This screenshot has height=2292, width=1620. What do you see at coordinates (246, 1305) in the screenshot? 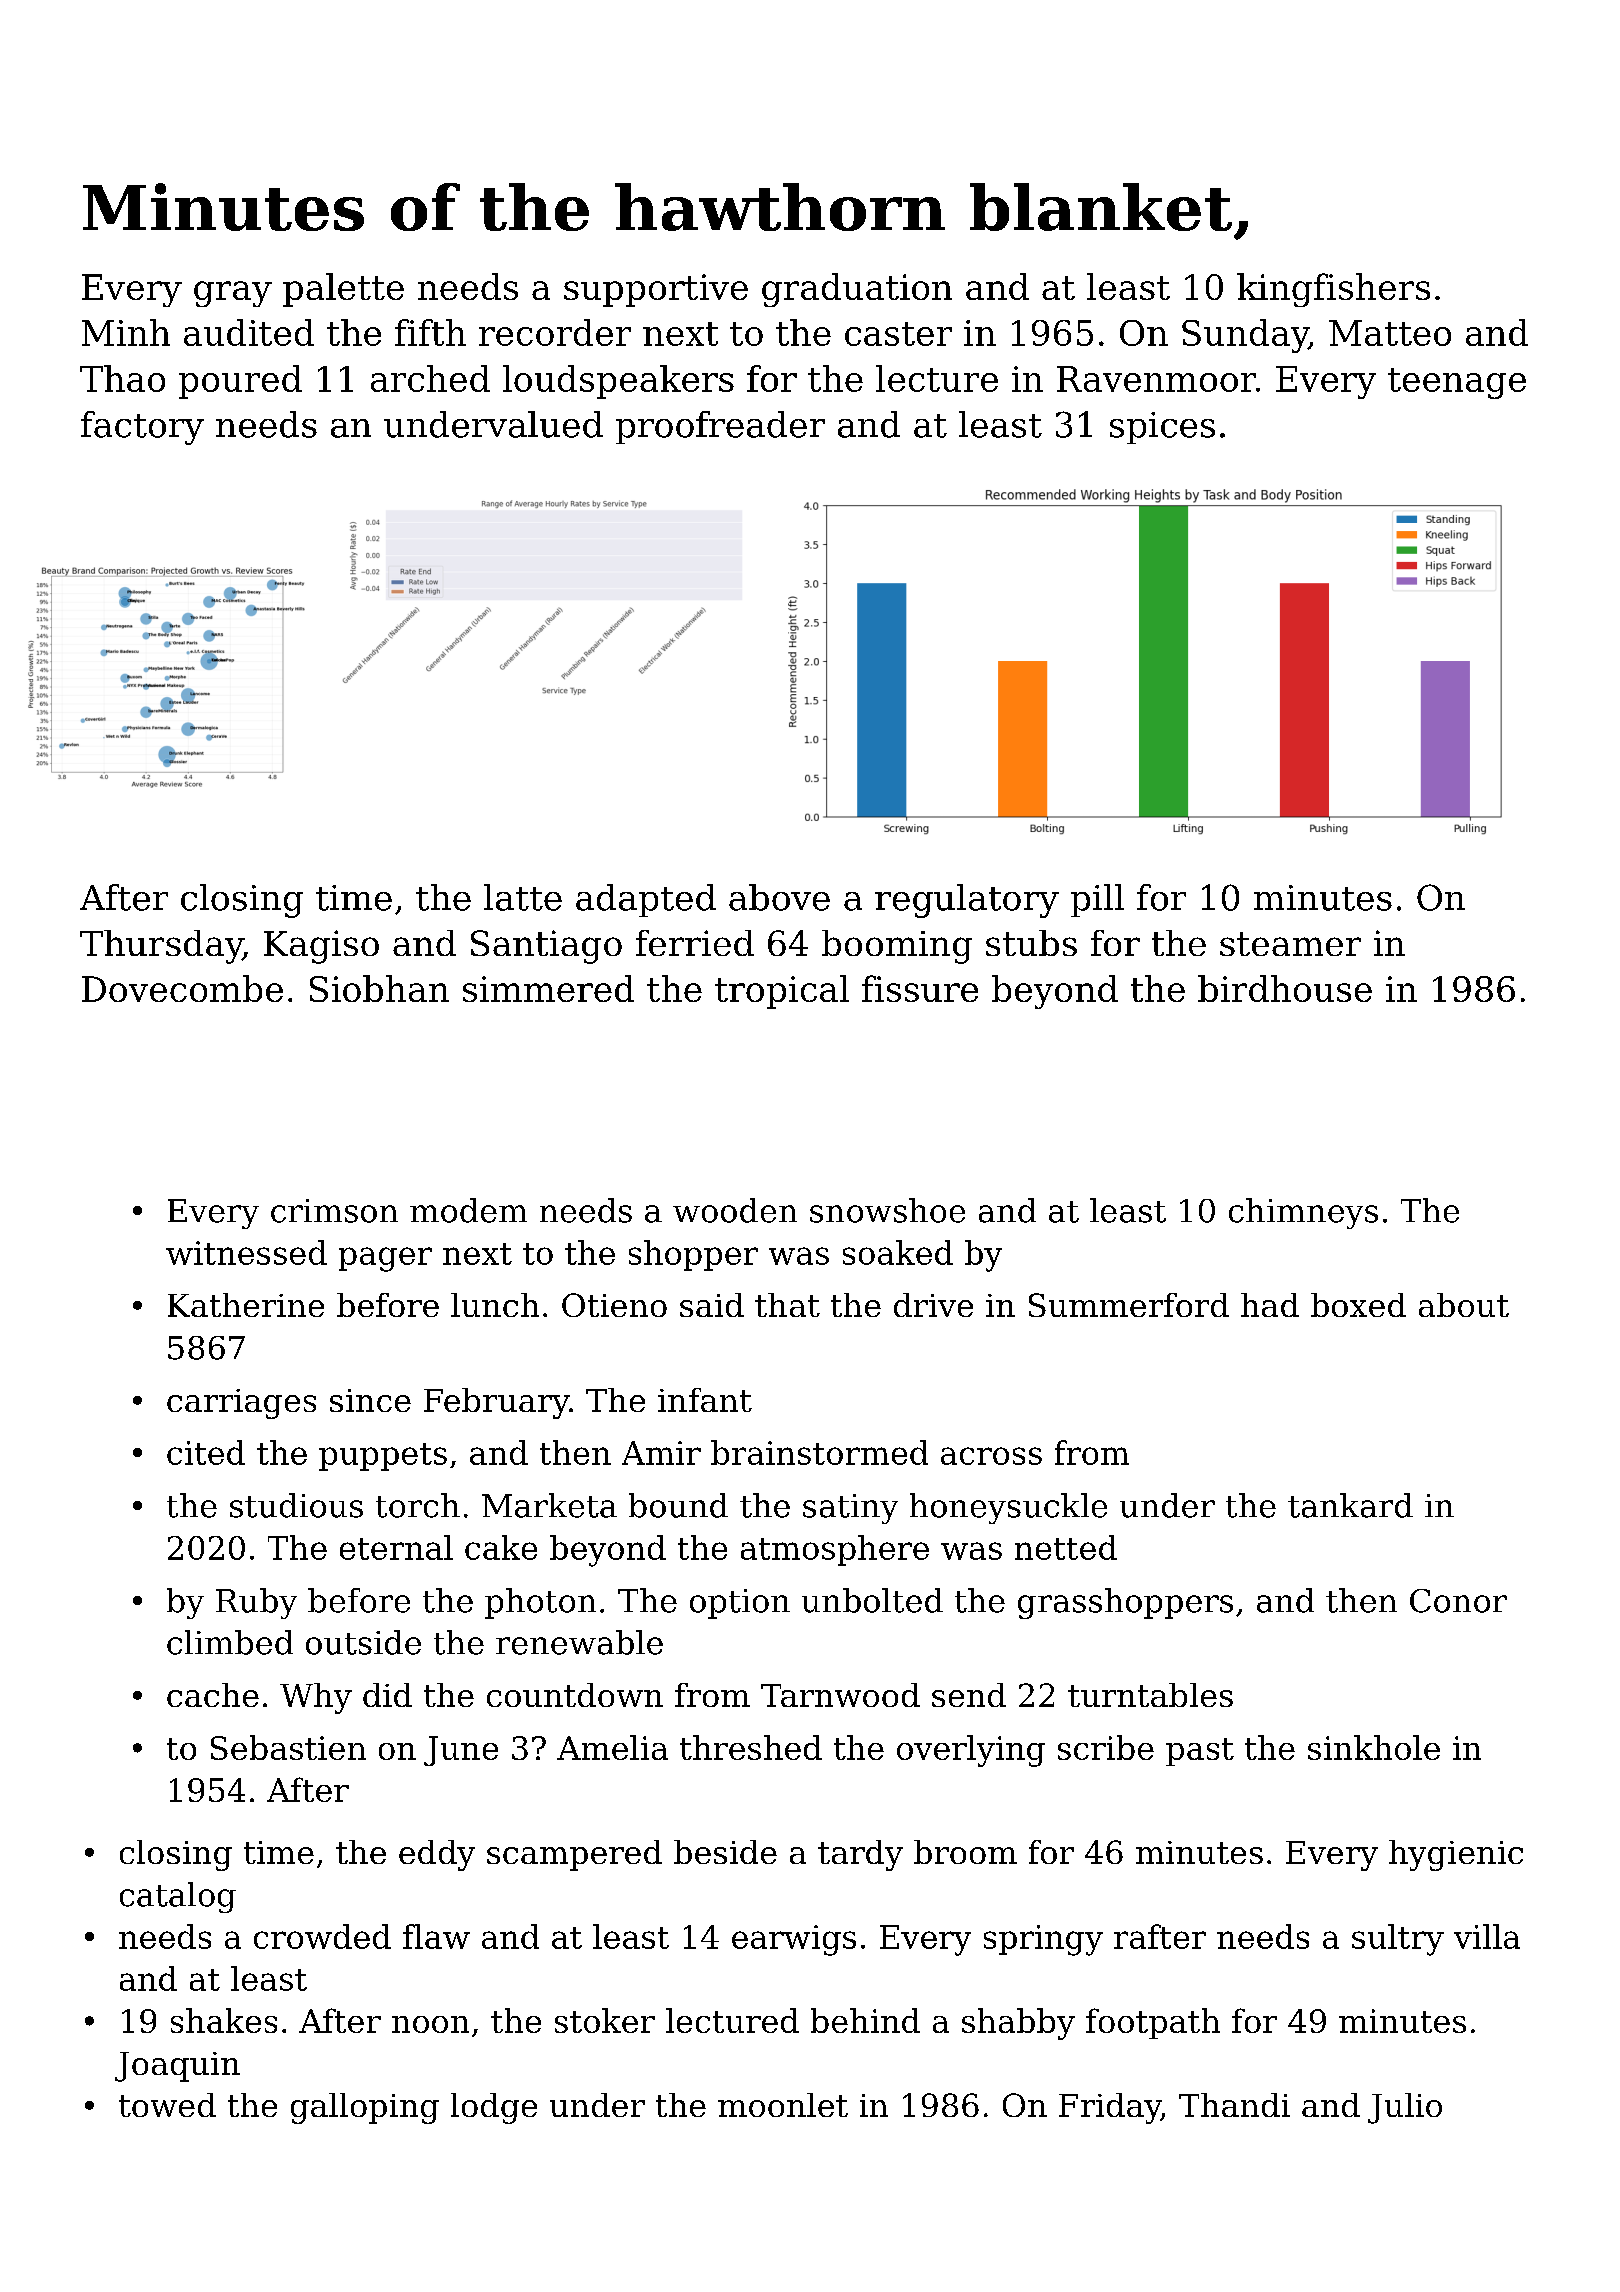
I see `Katherine` at bounding box center [246, 1305].
